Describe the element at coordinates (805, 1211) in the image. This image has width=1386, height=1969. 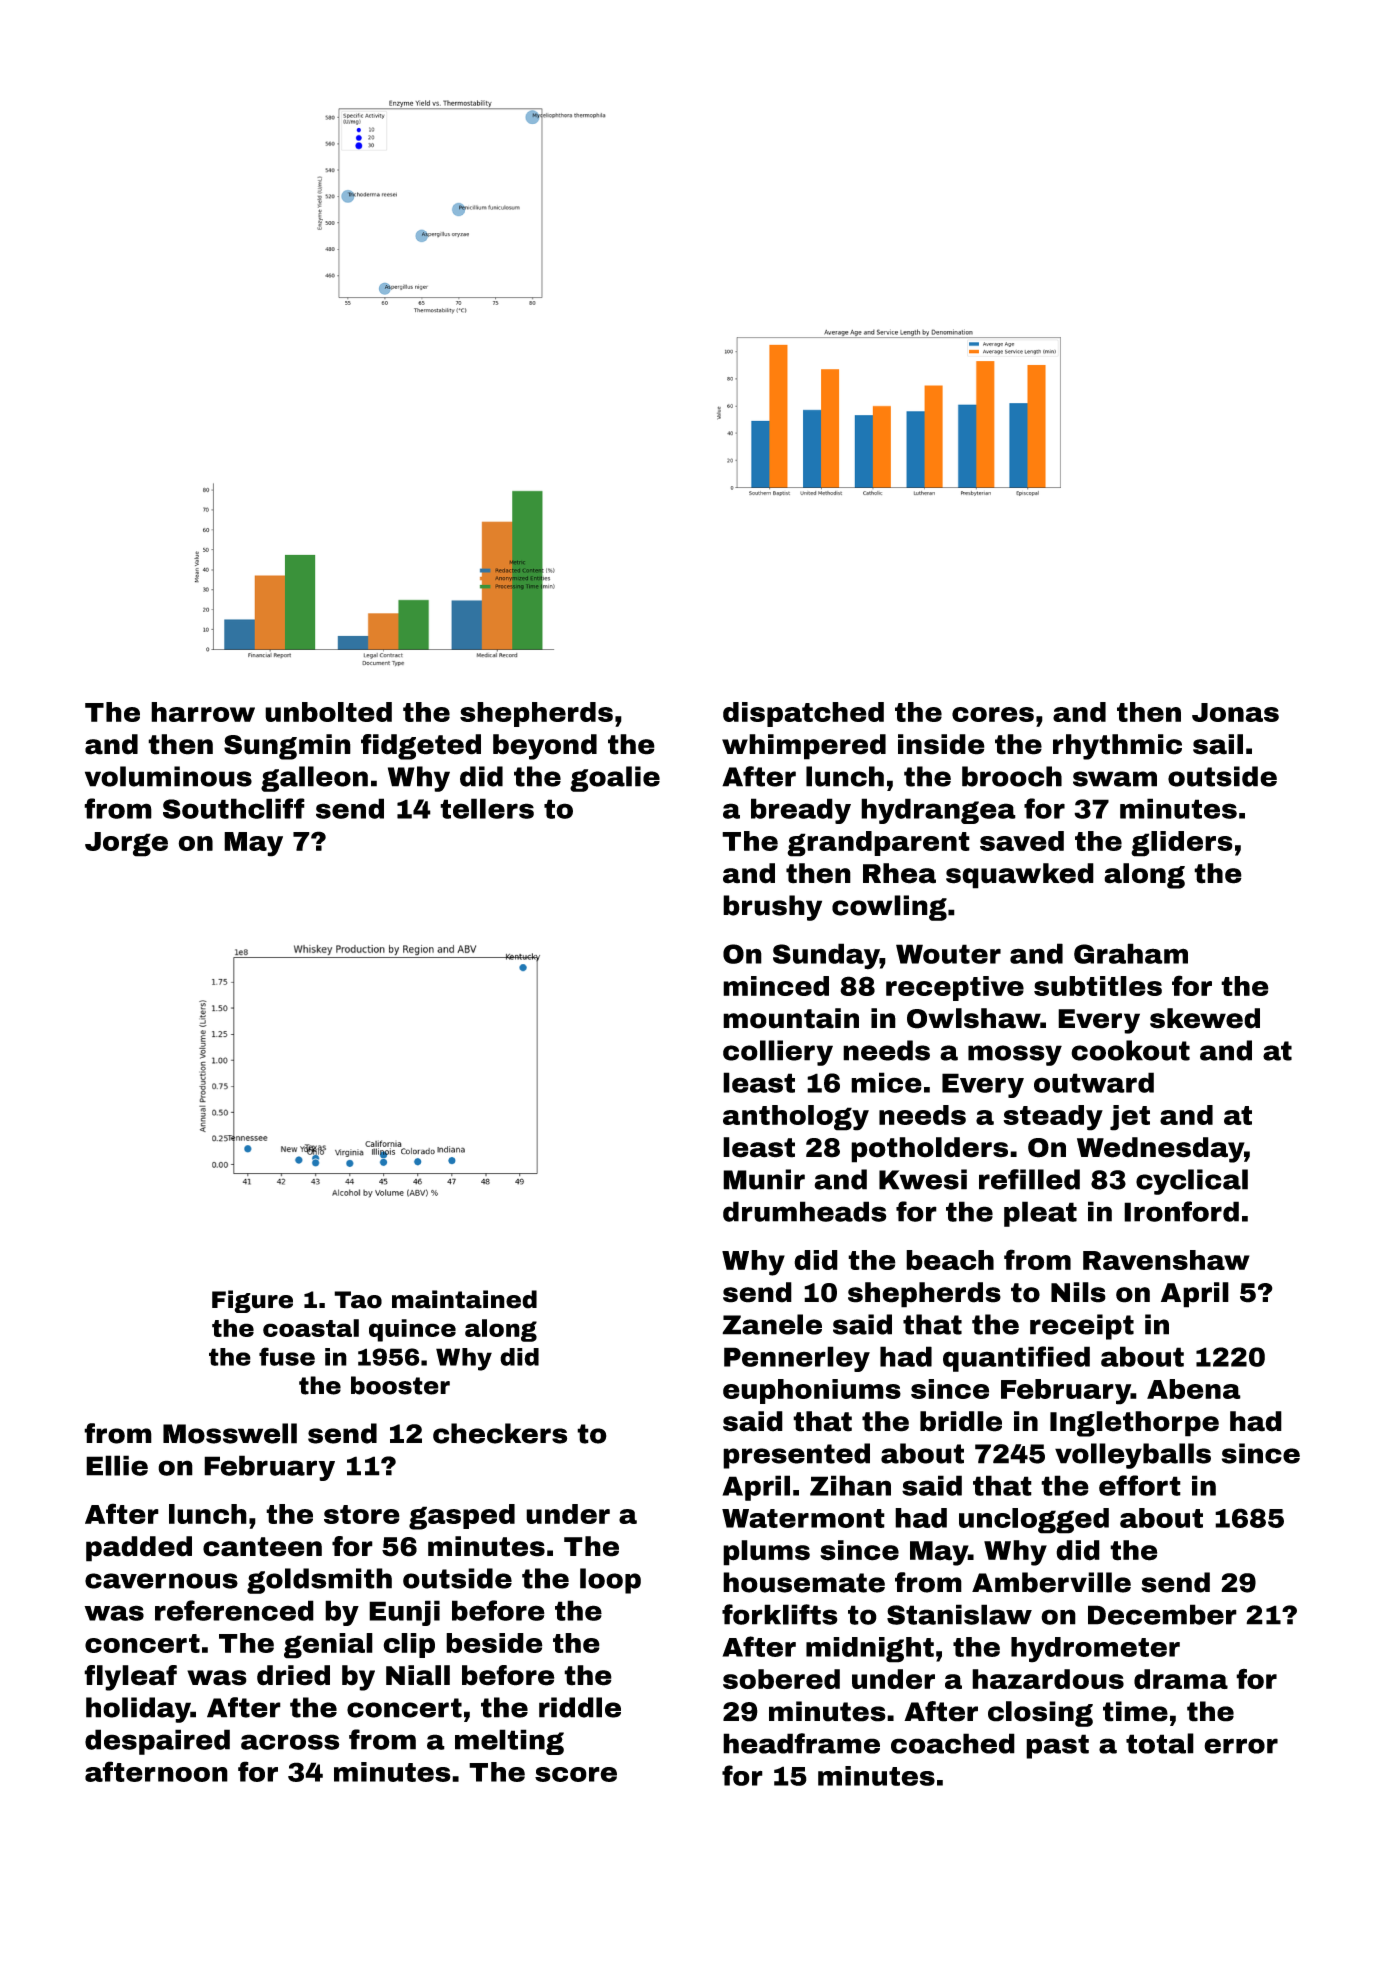
I see `drumheads` at that location.
